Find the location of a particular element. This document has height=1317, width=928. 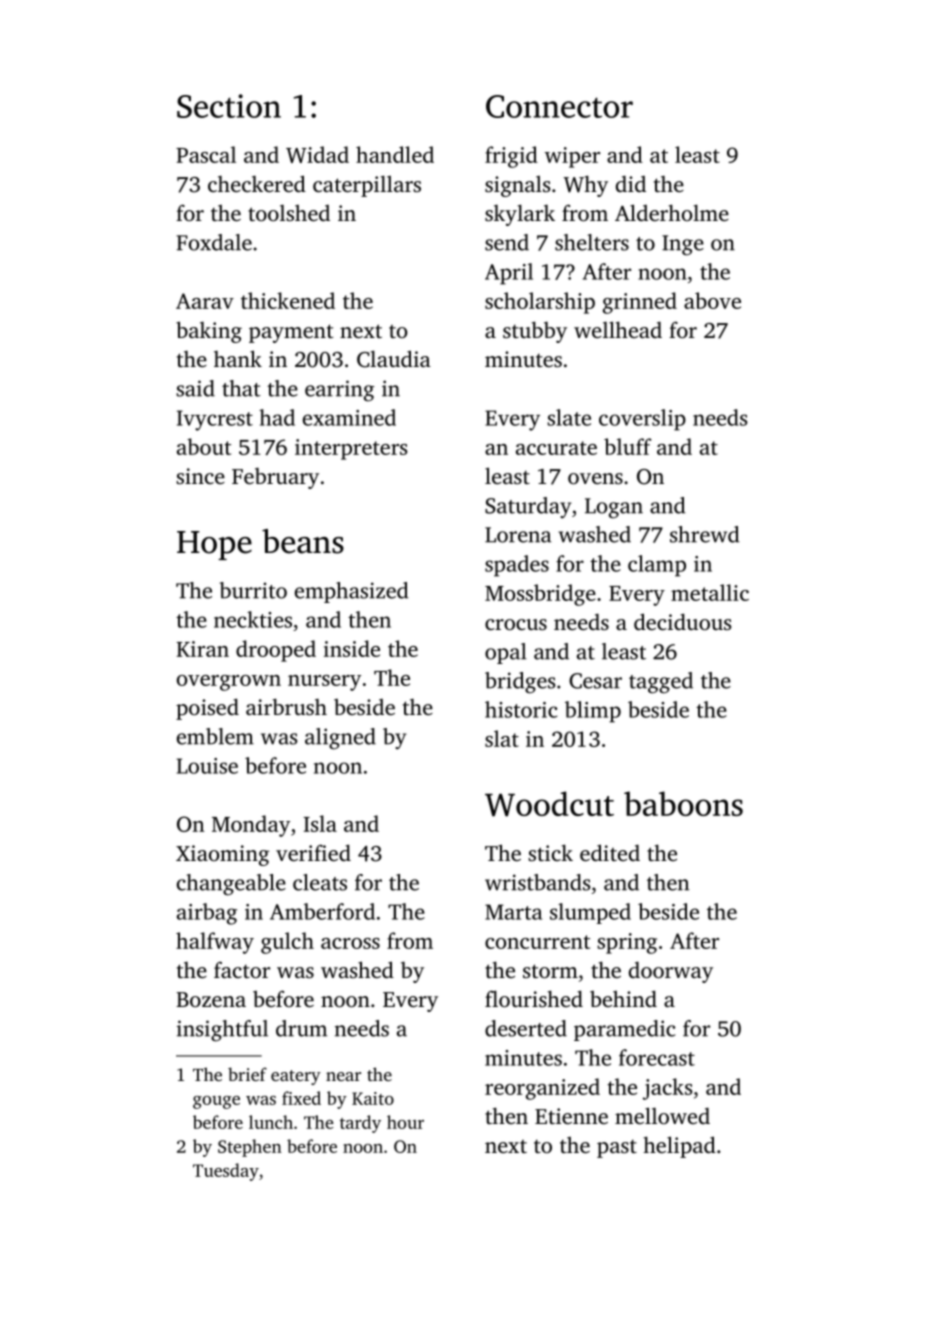

gouge is located at coordinates (216, 1102).
